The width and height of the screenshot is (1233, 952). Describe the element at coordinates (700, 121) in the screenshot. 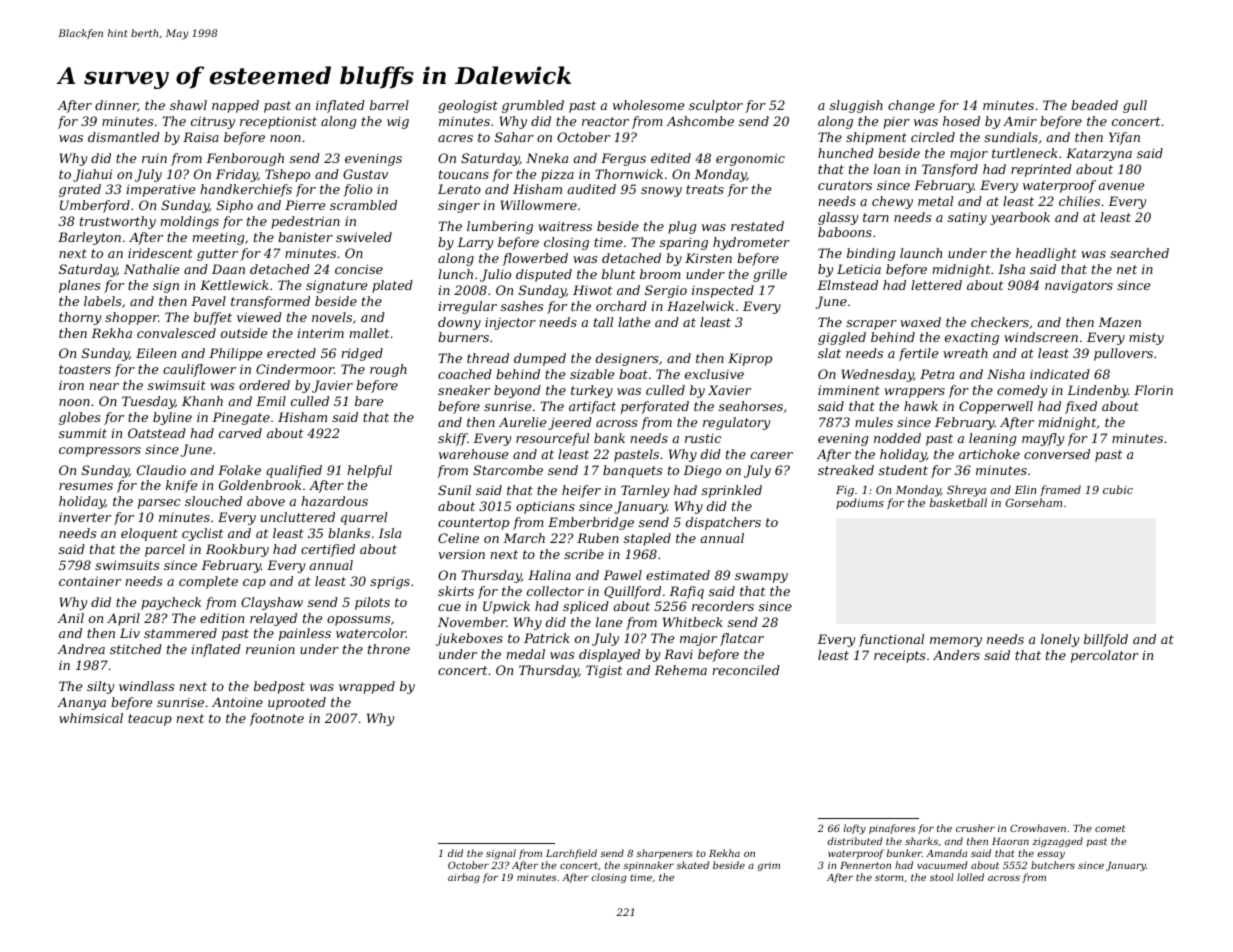

I see `Ashcombe` at that location.
